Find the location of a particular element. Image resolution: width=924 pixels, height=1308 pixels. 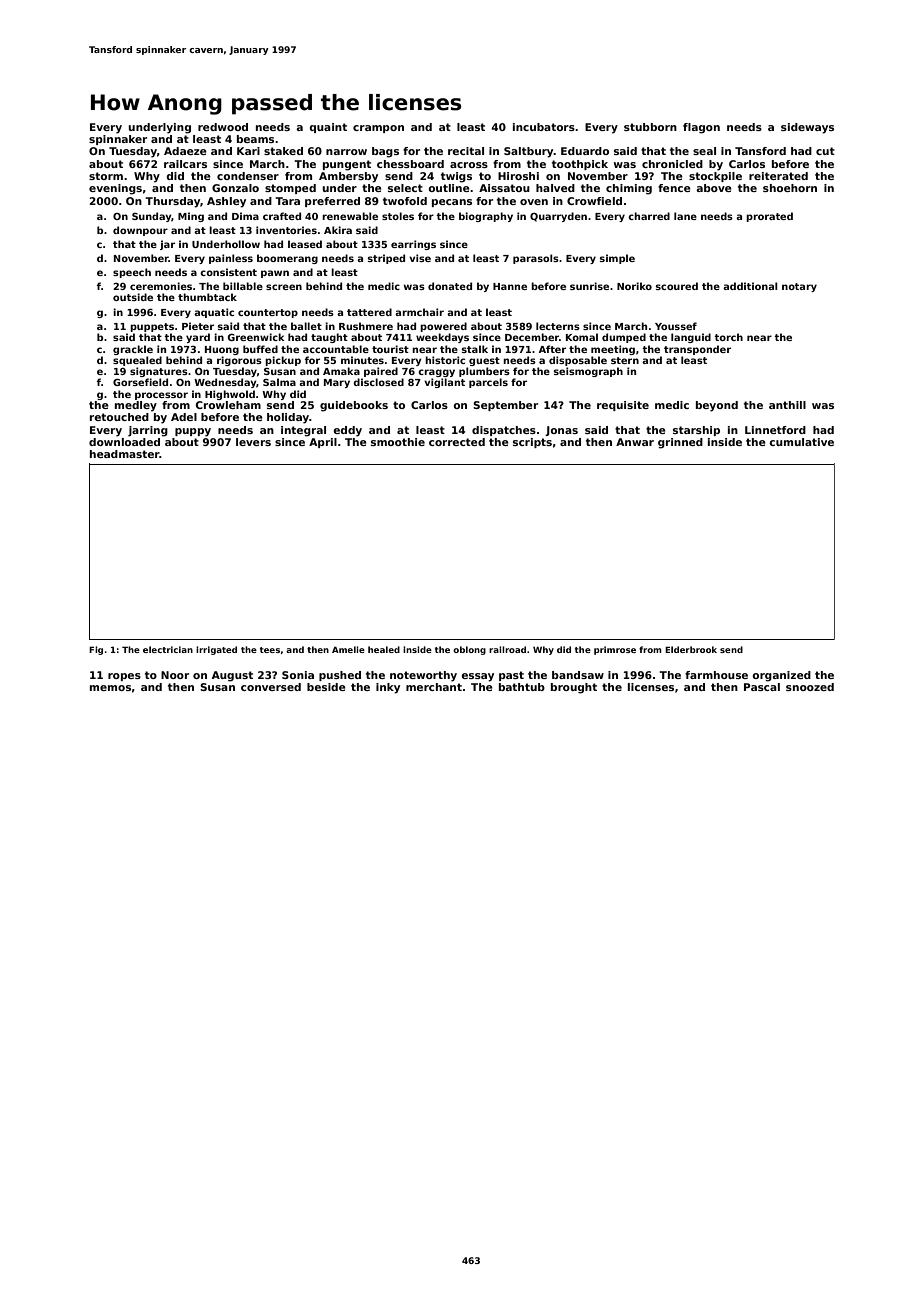

Sunday is located at coordinates (152, 217).
